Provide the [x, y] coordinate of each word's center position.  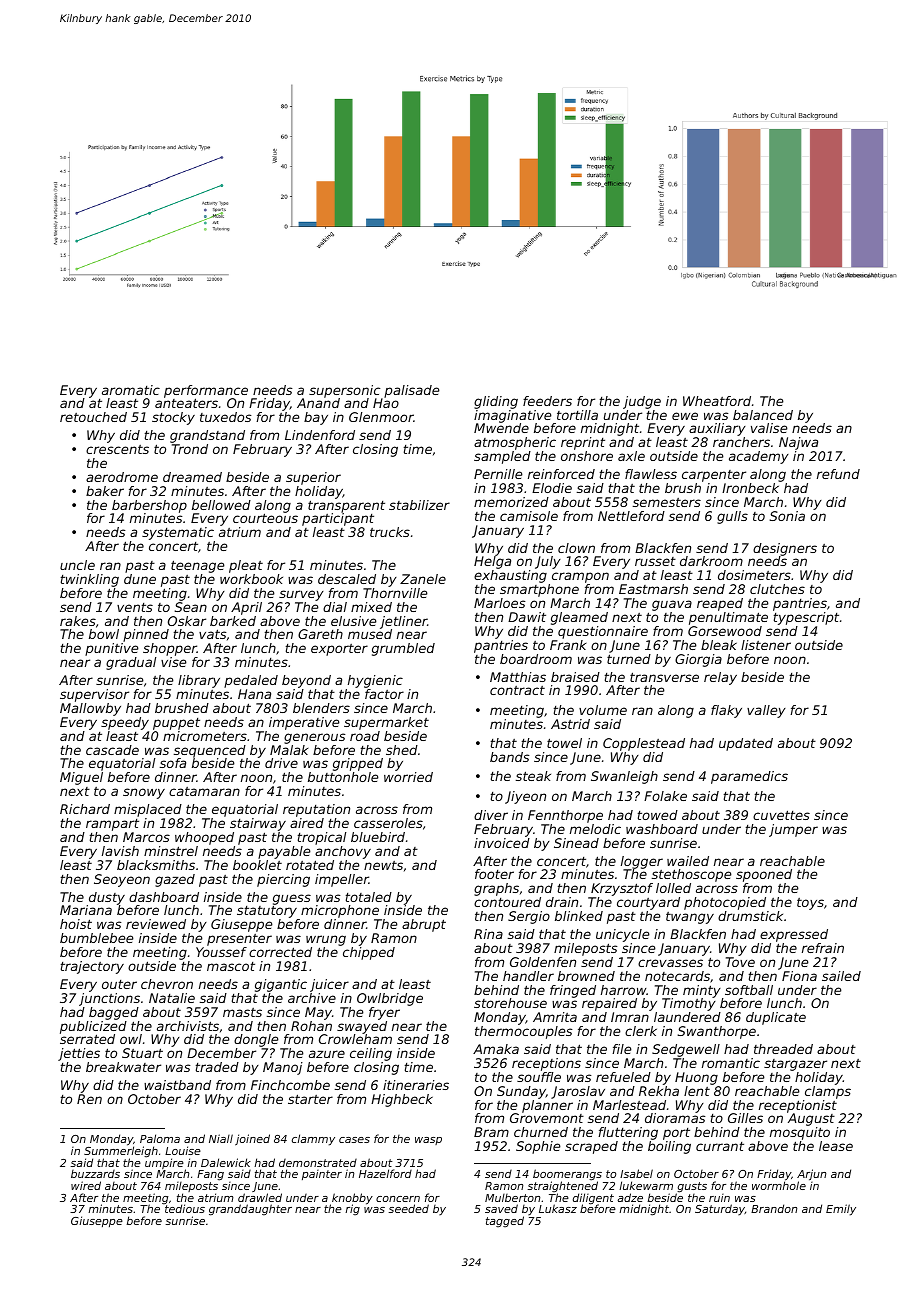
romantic [731, 1063]
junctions [109, 999]
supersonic [344, 391]
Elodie [552, 488]
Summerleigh [121, 1152]
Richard [85, 809]
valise [769, 428]
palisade [412, 391]
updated [746, 744]
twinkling [90, 580]
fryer [384, 1013]
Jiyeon [525, 797]
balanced [763, 415]
